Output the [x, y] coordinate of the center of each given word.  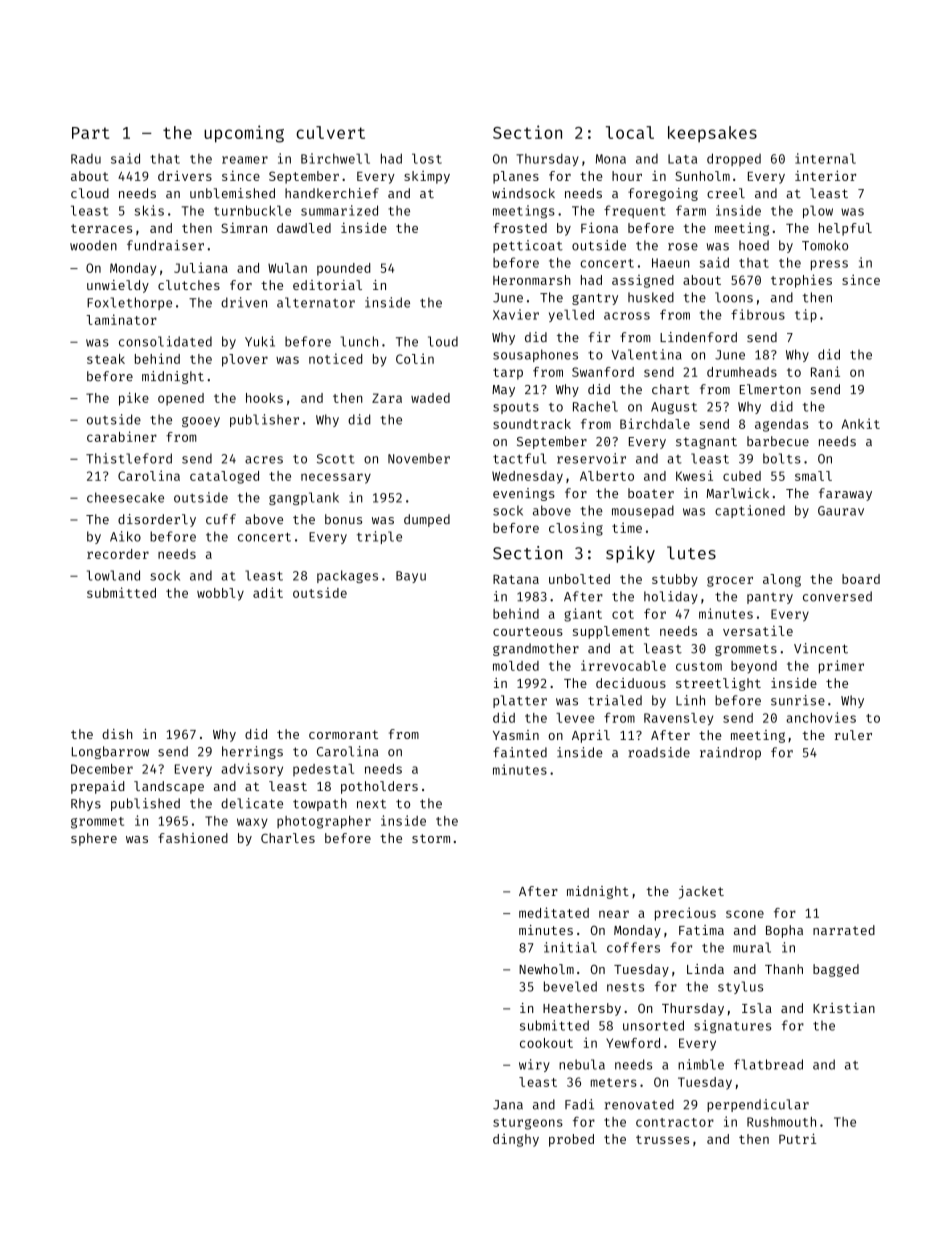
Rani [825, 371]
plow [818, 211]
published [145, 804]
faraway [845, 494]
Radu [86, 159]
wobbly [220, 594]
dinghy [516, 1140]
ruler [853, 735]
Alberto [607, 476]
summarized [339, 210]
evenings [524, 494]
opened [181, 399]
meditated [554, 912]
